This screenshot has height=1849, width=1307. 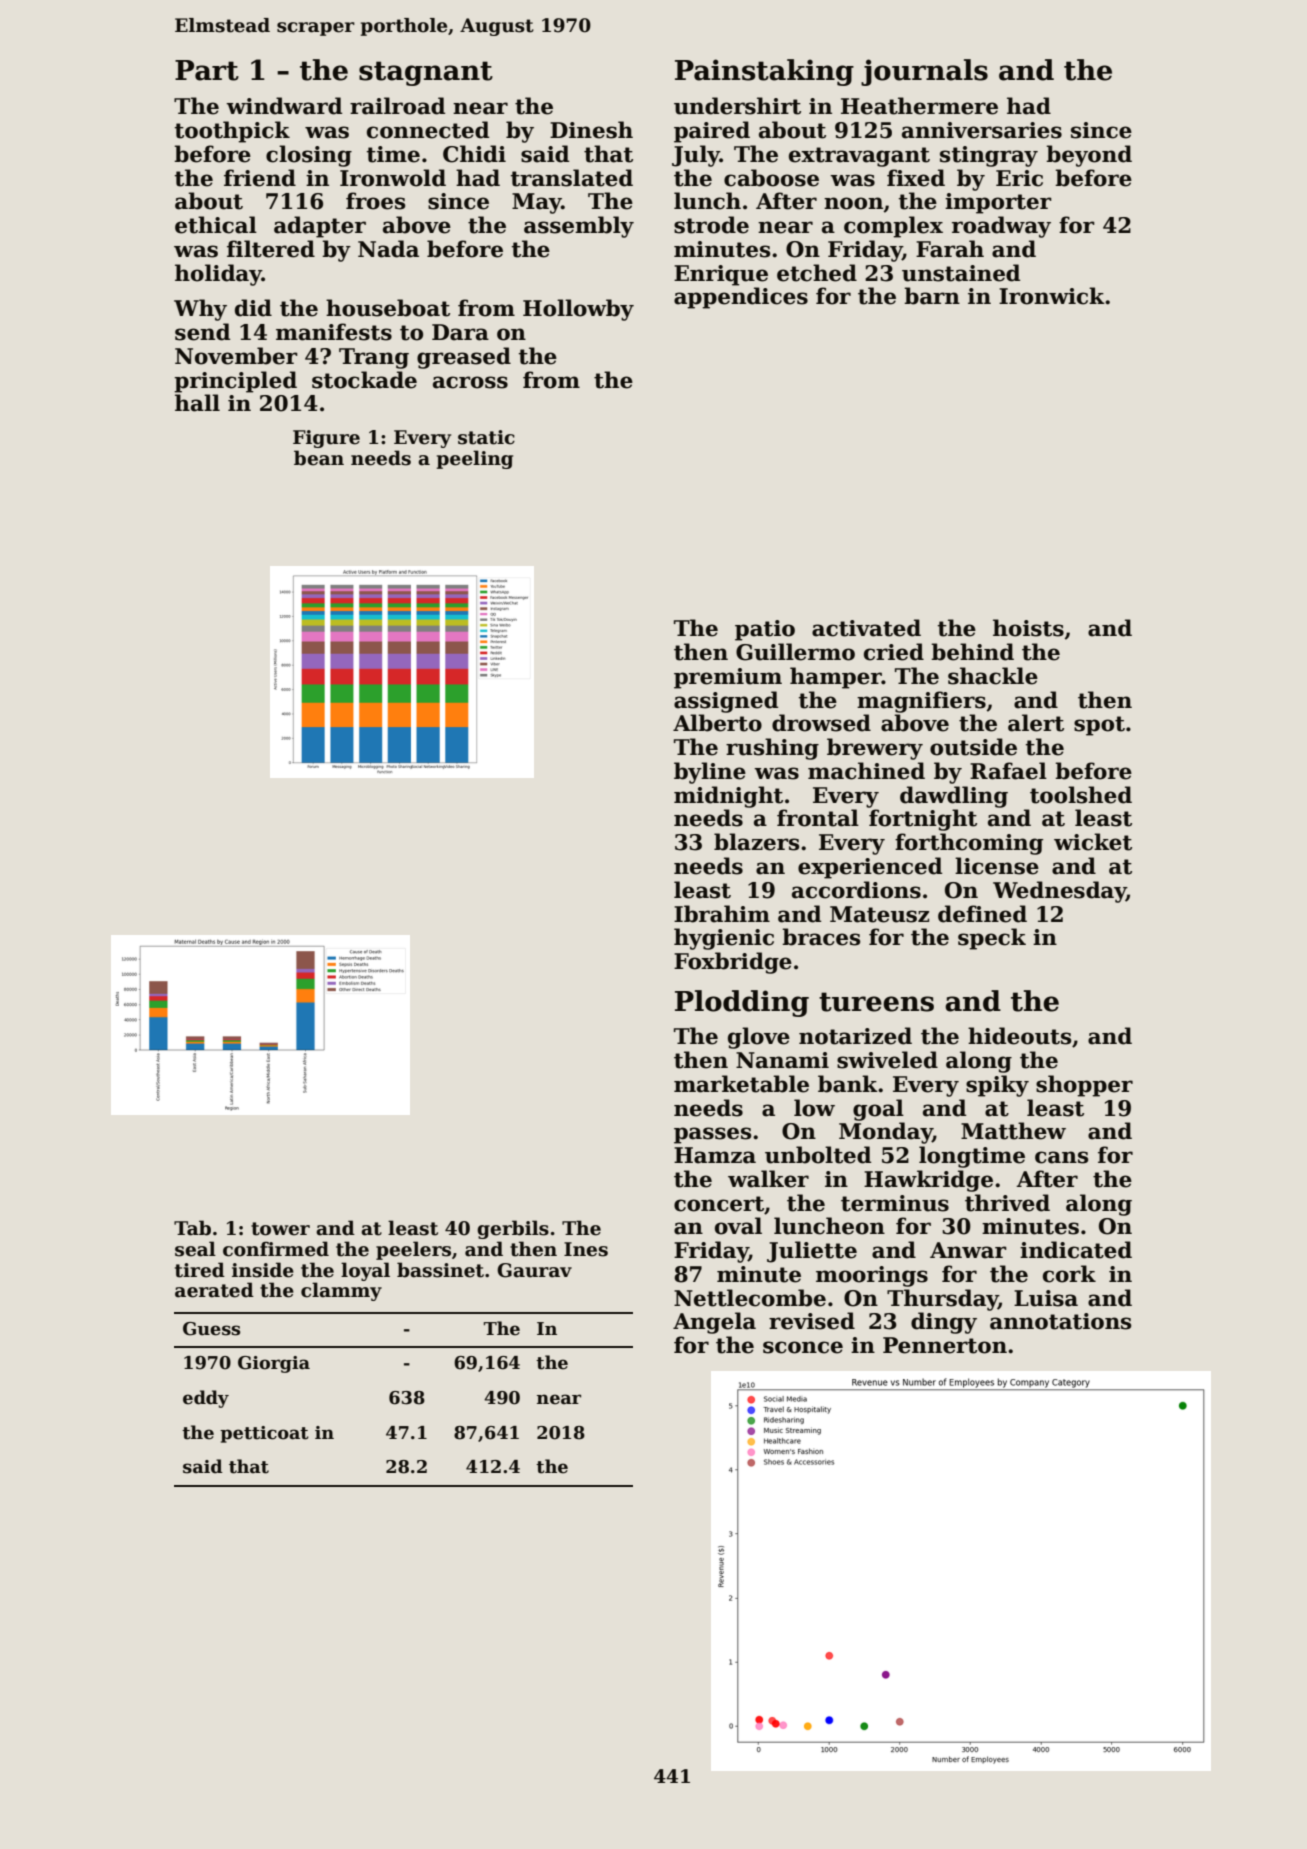 I want to click on barn, so click(x=932, y=296).
